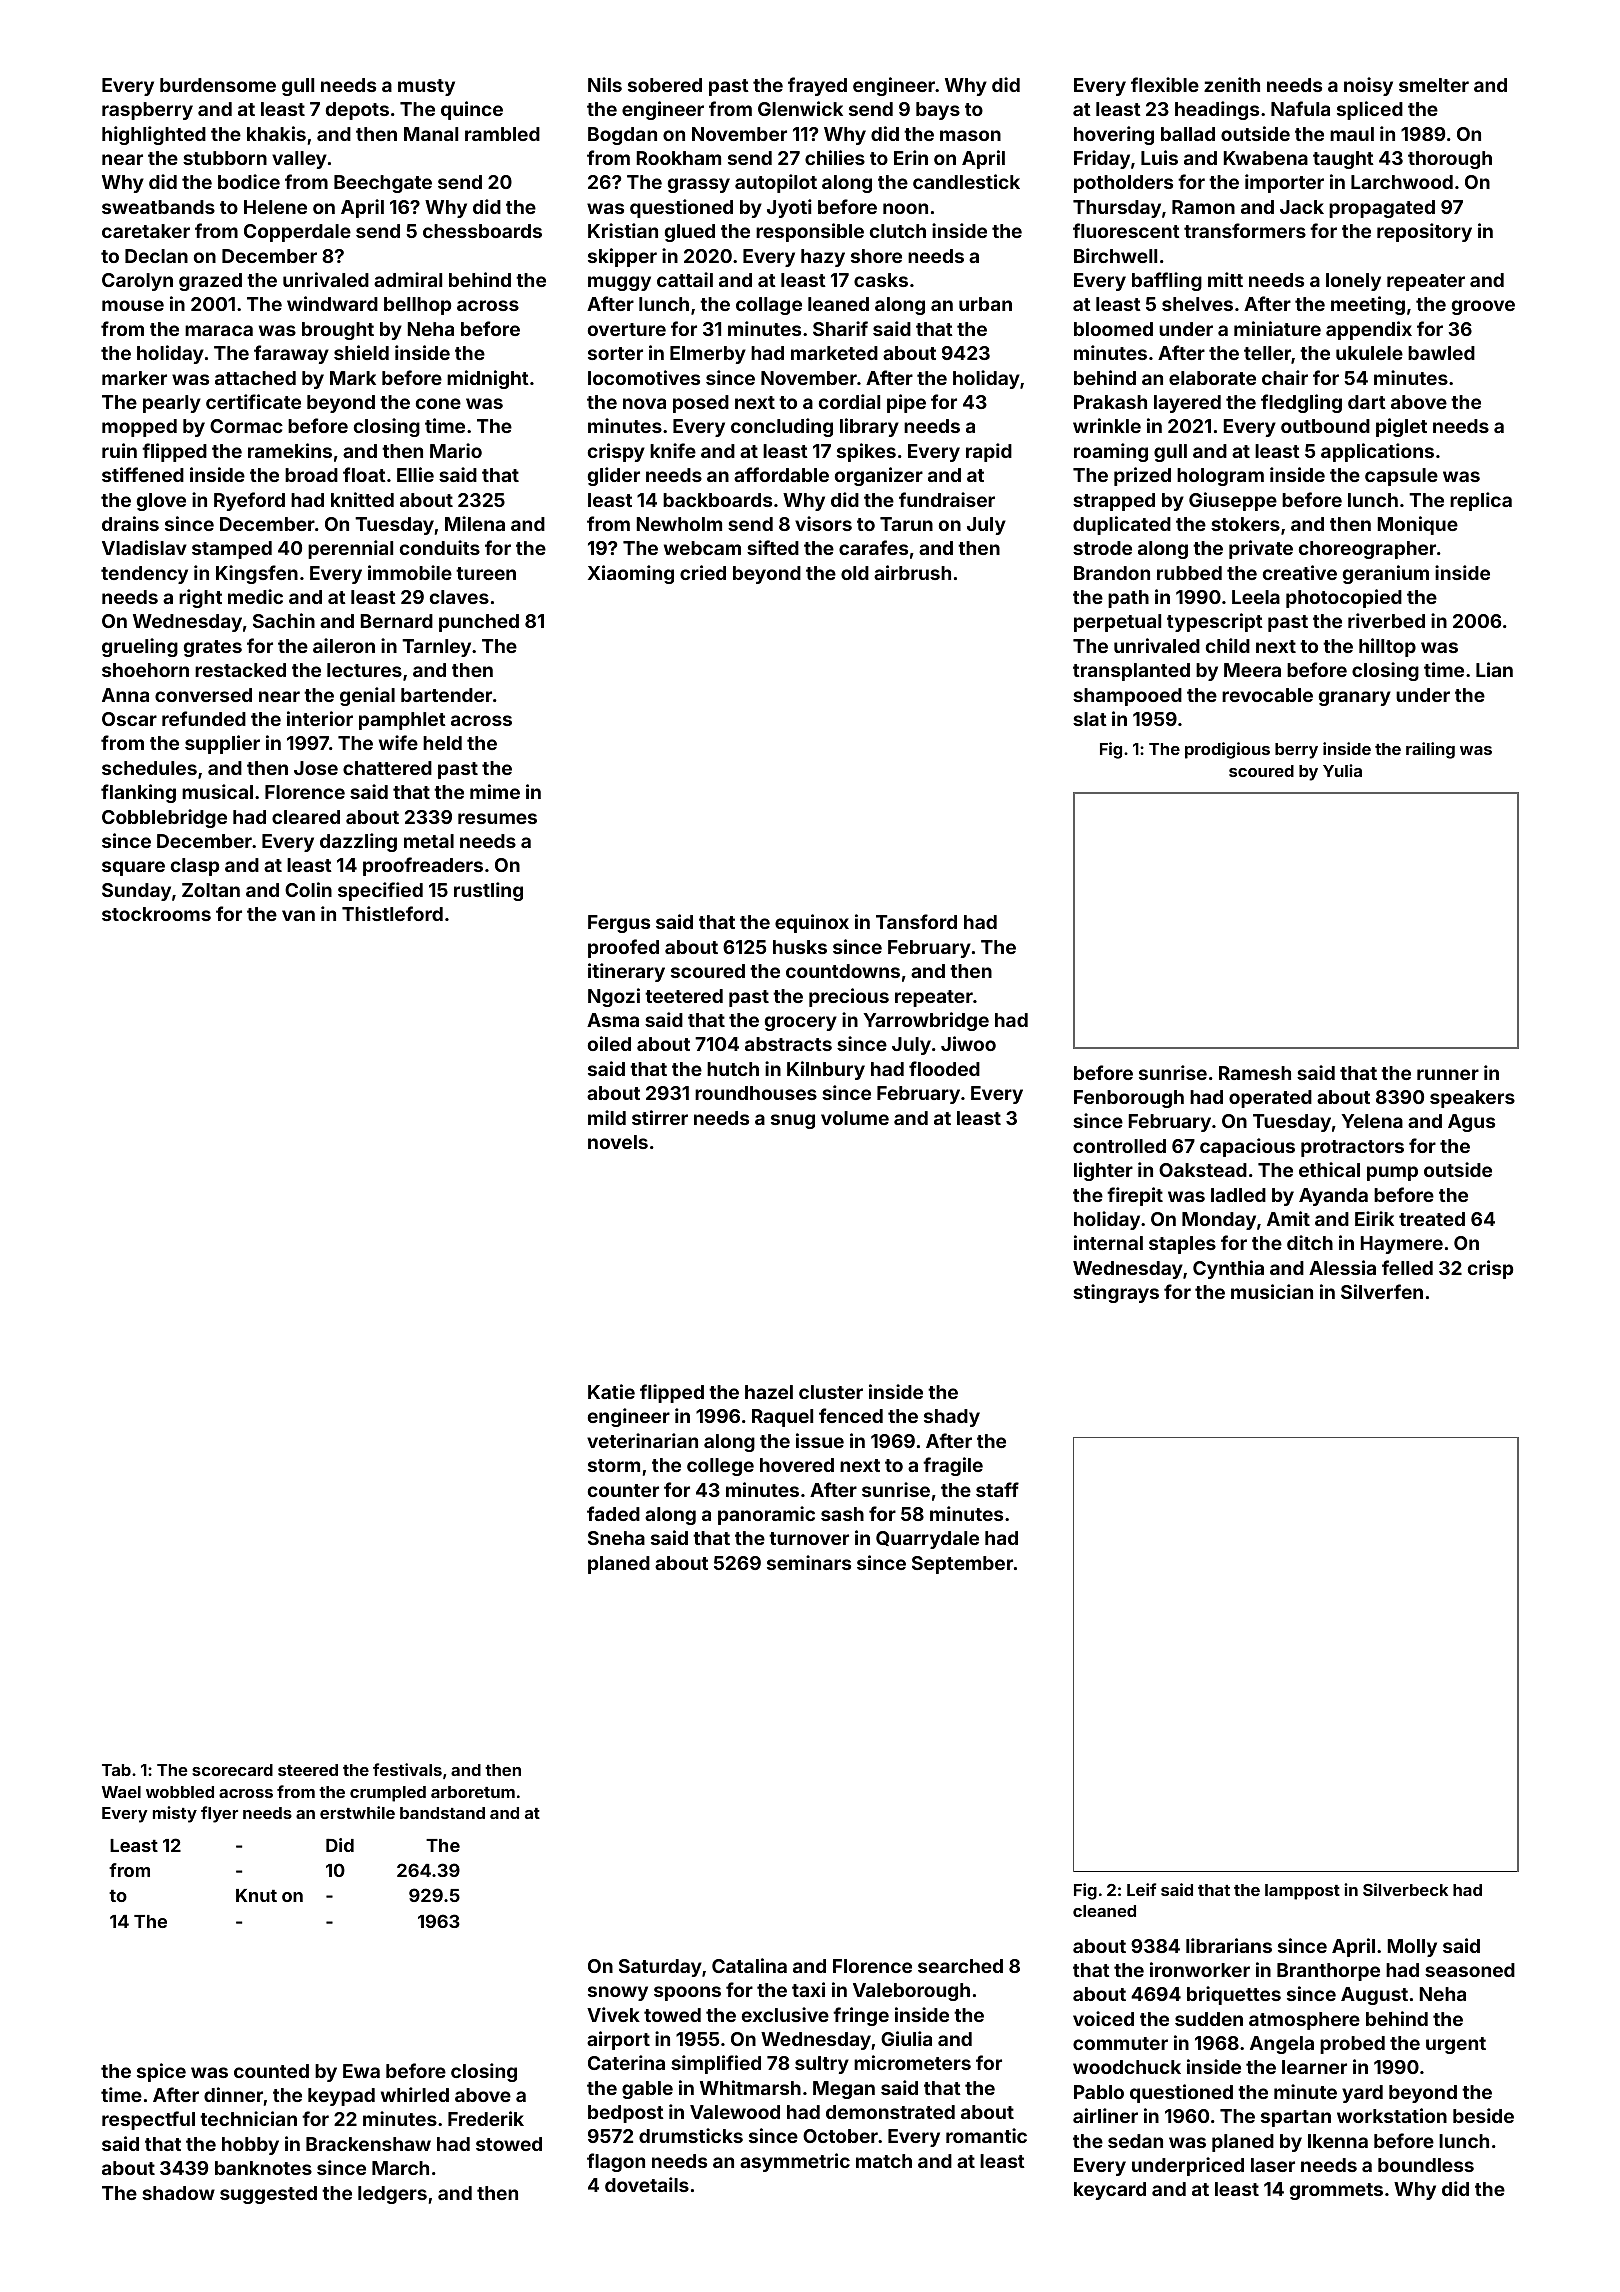  I want to click on slat, so click(1090, 719).
